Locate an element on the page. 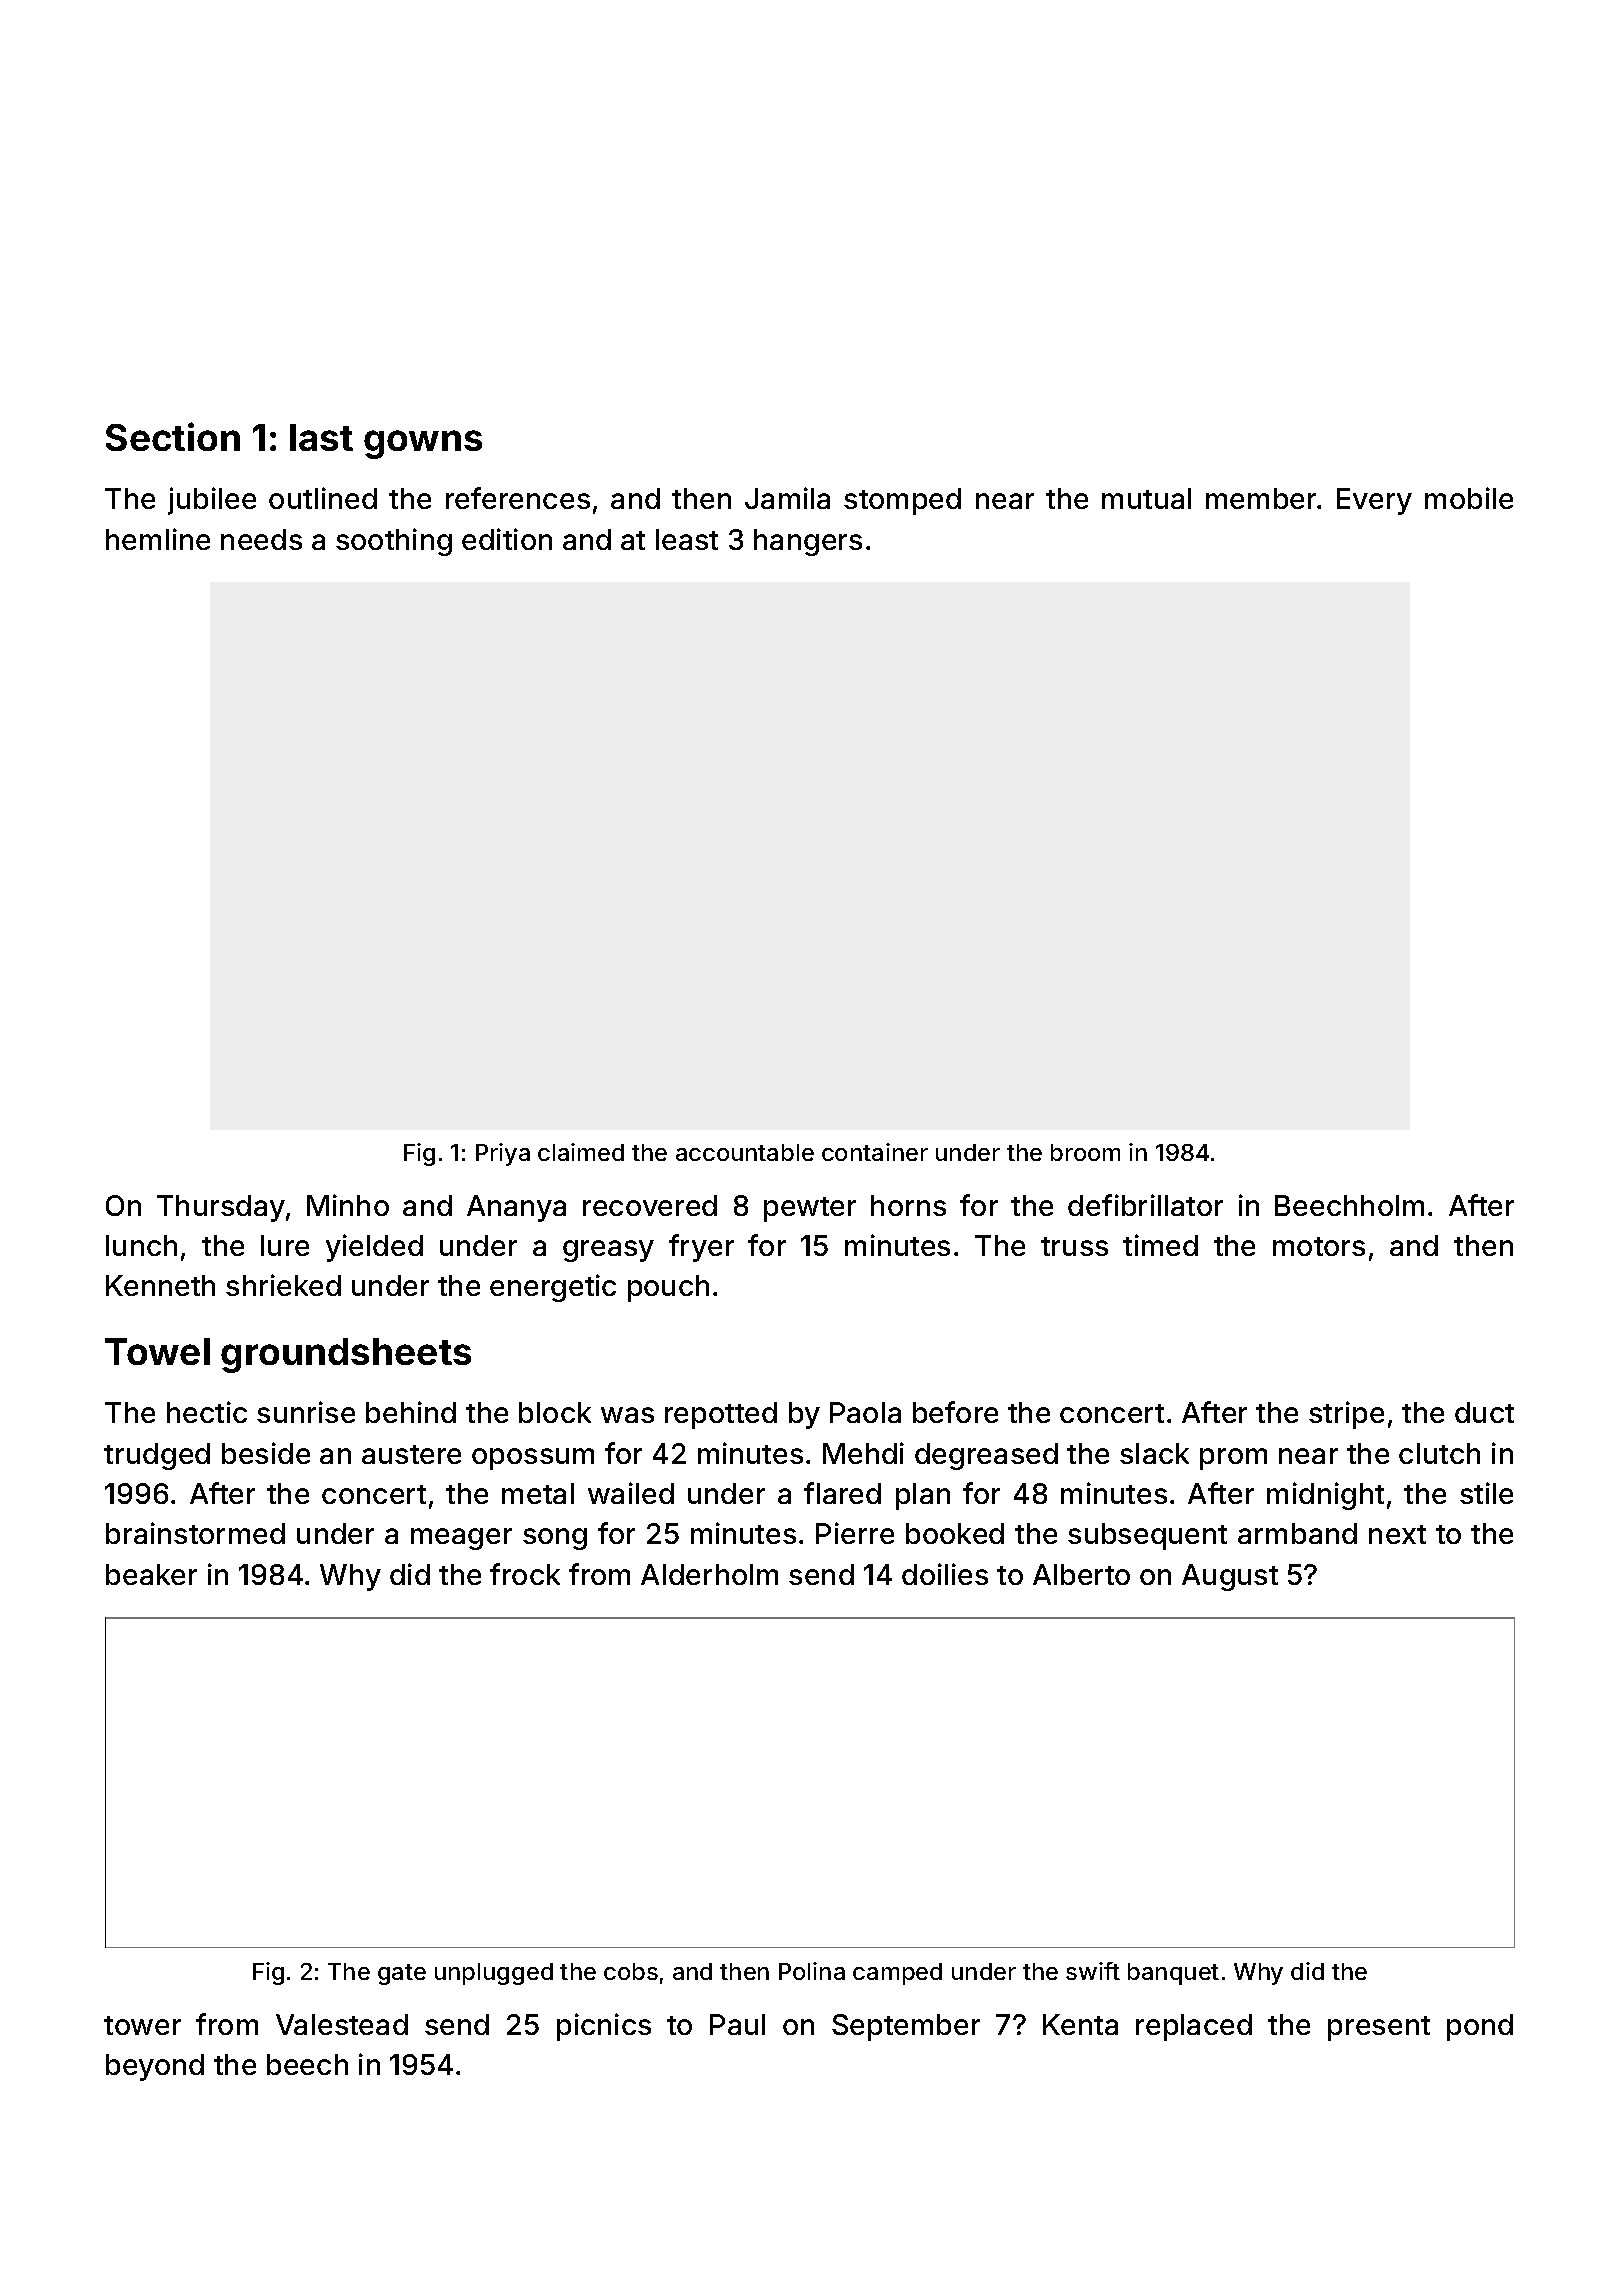  unplugged is located at coordinates (494, 1974).
